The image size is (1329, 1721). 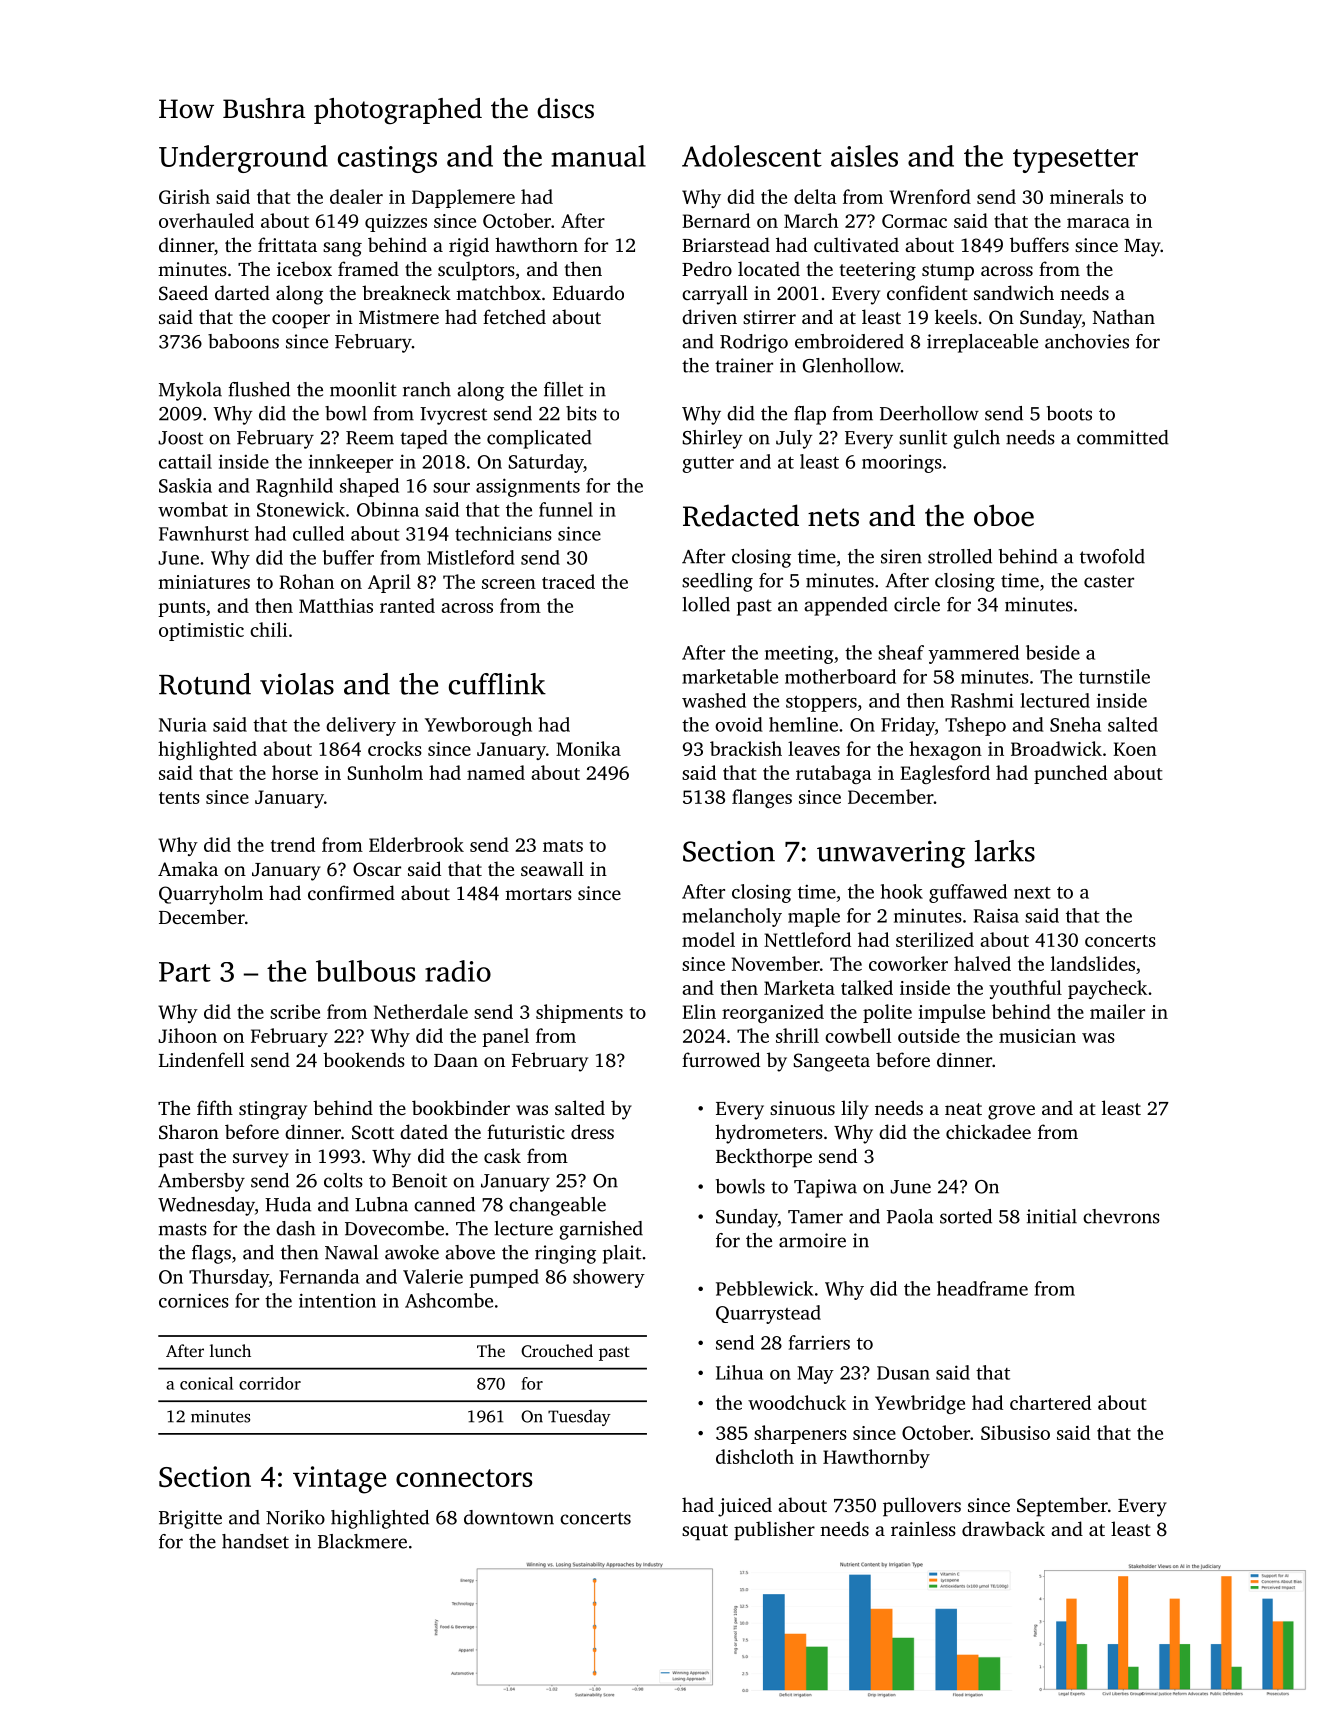 I want to click on corridor, so click(x=270, y=1383).
